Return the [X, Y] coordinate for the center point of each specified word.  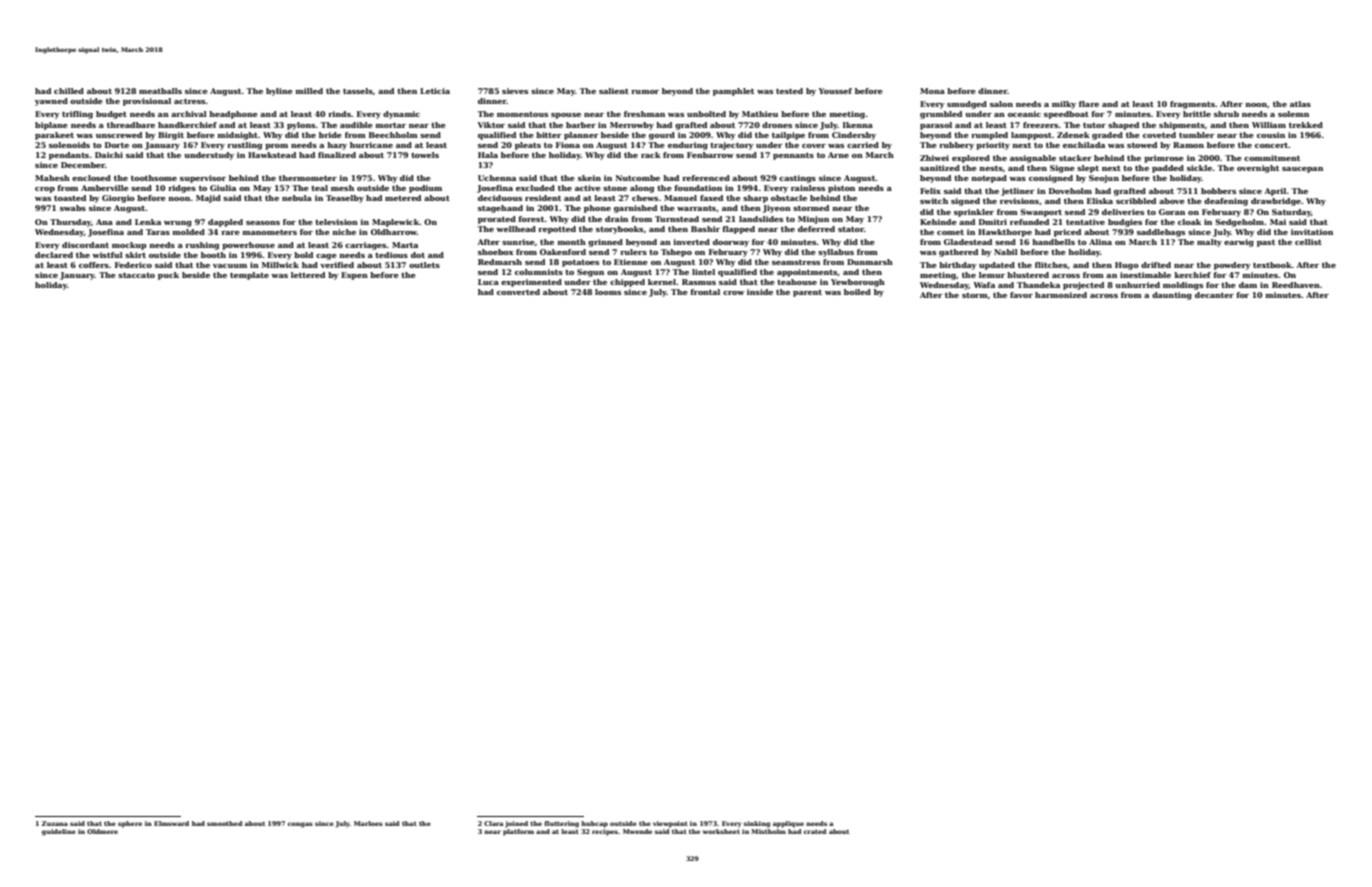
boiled [857, 292]
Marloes [368, 823]
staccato [136, 275]
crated [815, 831]
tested [789, 91]
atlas [1300, 104]
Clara [493, 823]
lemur [992, 275]
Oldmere [102, 831]
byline [279, 92]
